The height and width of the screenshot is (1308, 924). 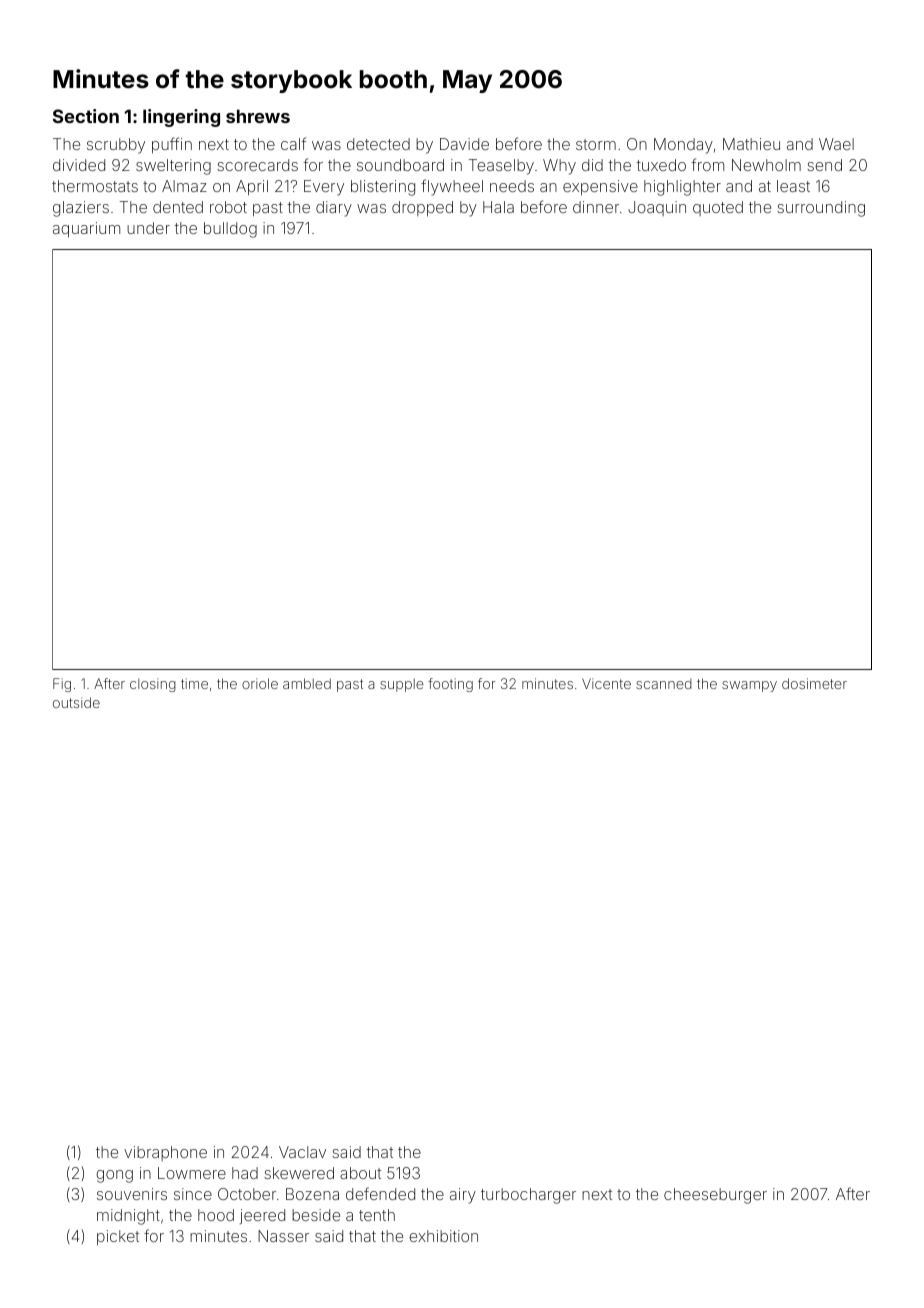 What do you see at coordinates (262, 1216) in the screenshot?
I see `jeered` at bounding box center [262, 1216].
